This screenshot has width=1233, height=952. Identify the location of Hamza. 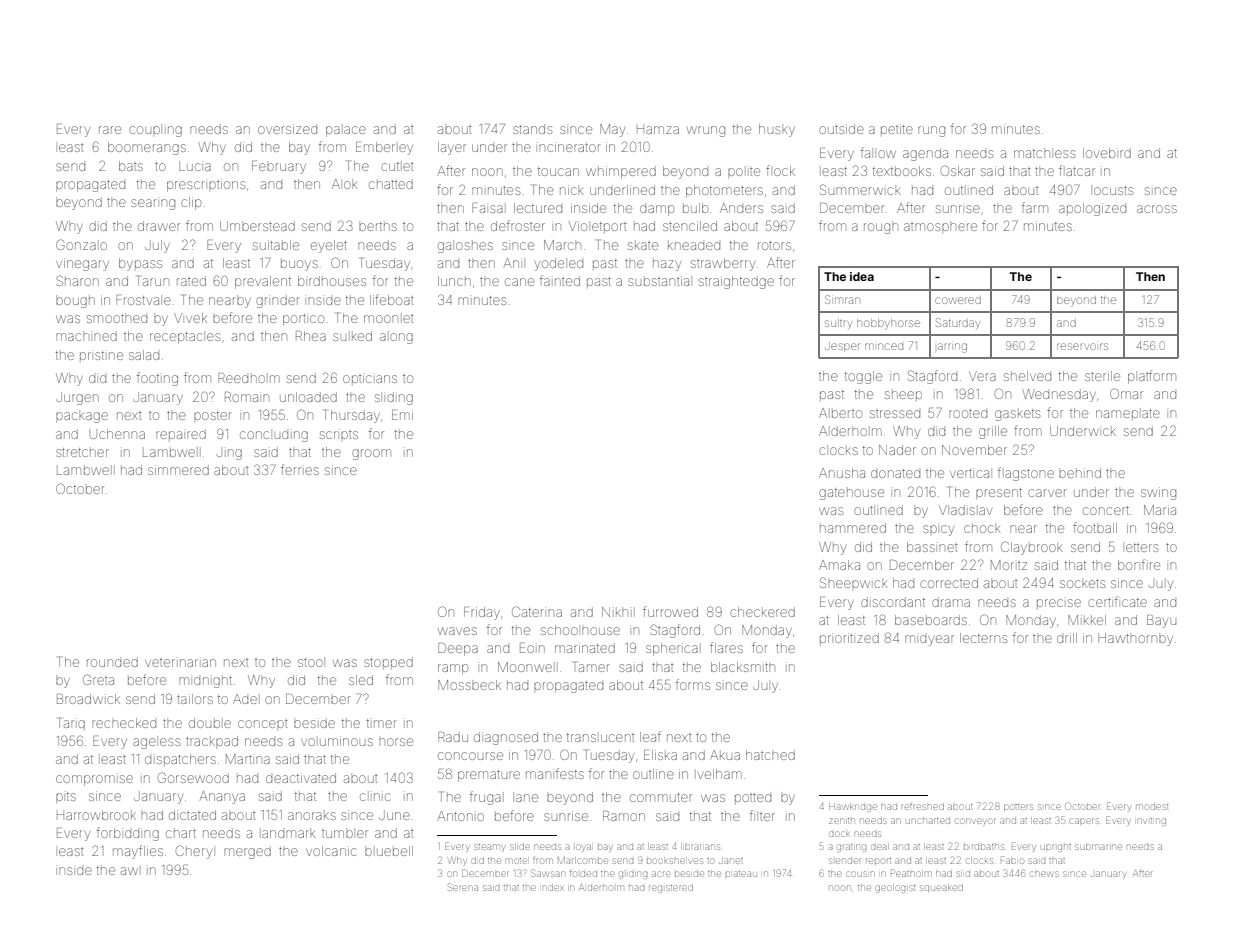
(658, 130).
